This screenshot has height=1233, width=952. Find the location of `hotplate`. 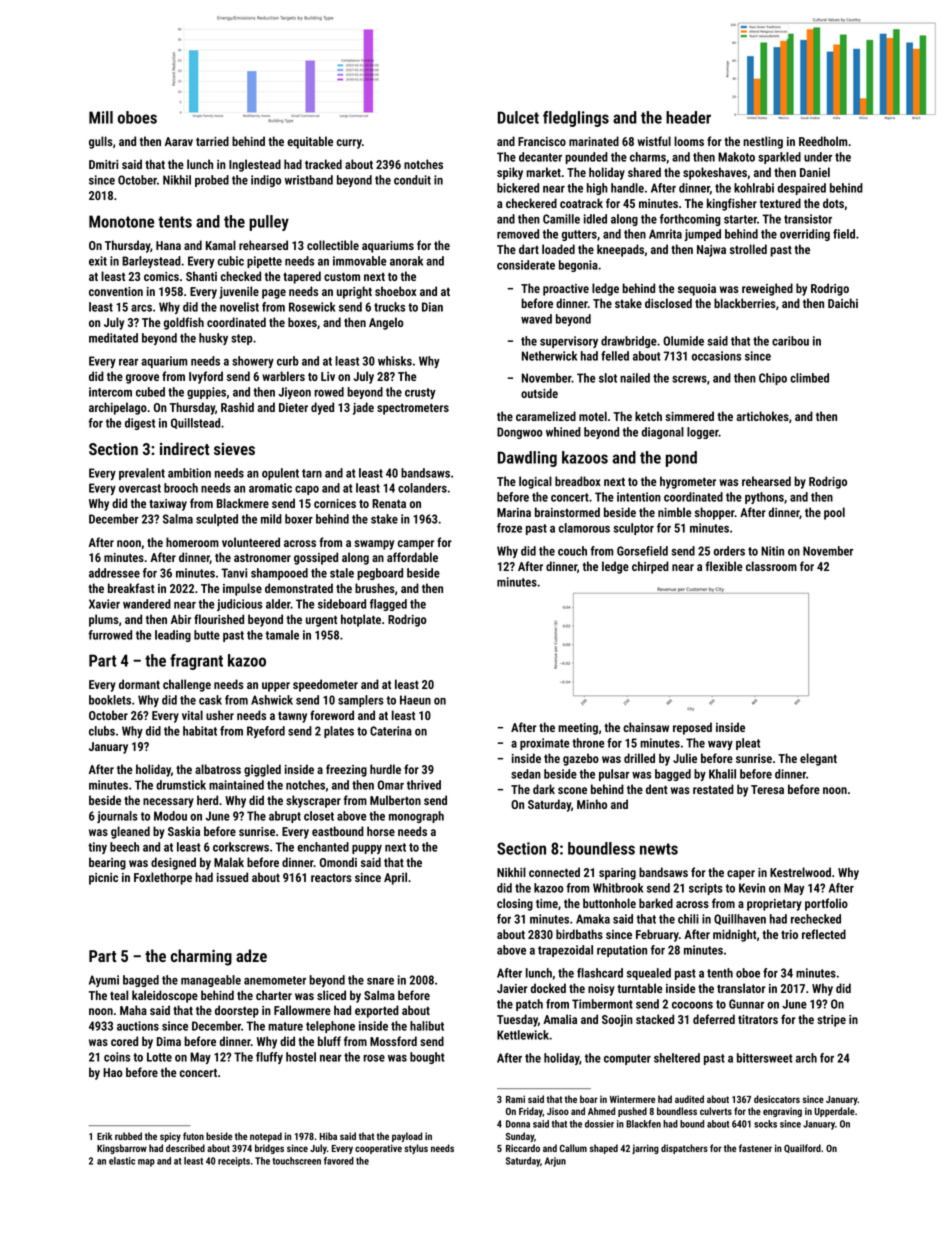

hotplate is located at coordinates (361, 620).
